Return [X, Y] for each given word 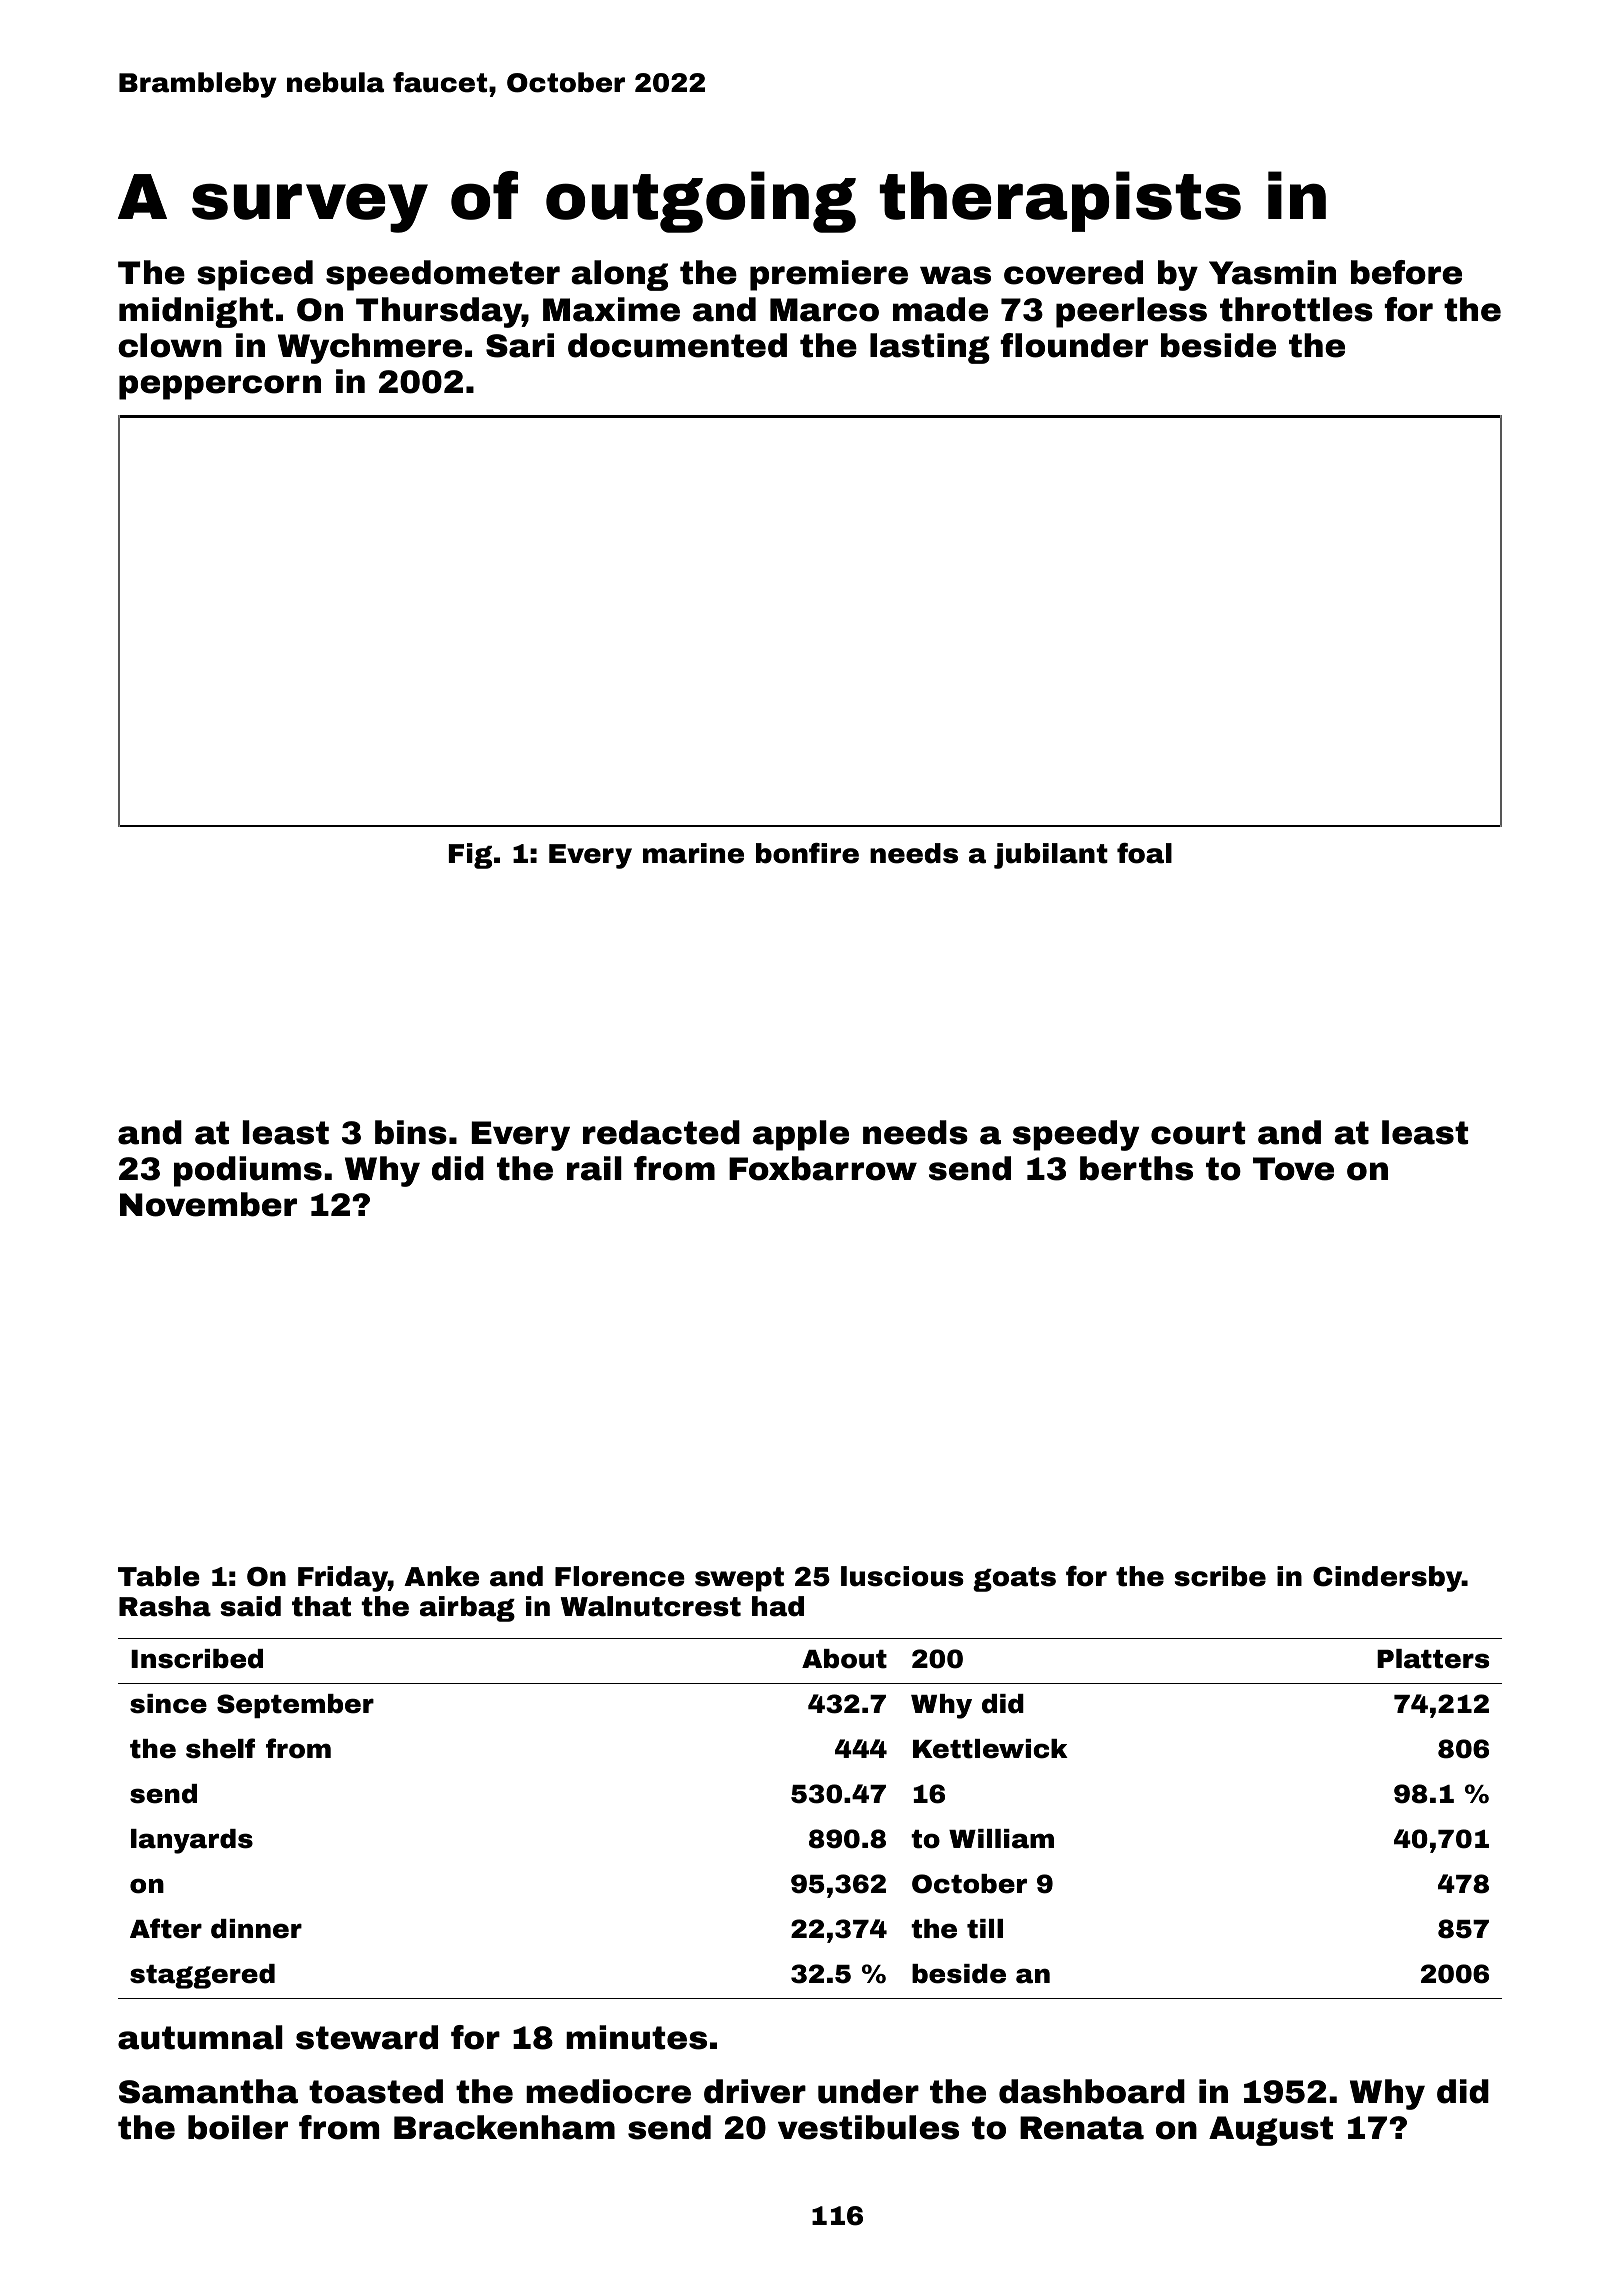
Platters [1433, 1659]
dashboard [1092, 2091]
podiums [248, 1171]
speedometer [443, 275]
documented [677, 345]
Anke [441, 1576]
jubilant [1051, 856]
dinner [256, 1929]
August [1271, 2131]
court [1198, 1133]
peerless [1131, 312]
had [778, 1606]
